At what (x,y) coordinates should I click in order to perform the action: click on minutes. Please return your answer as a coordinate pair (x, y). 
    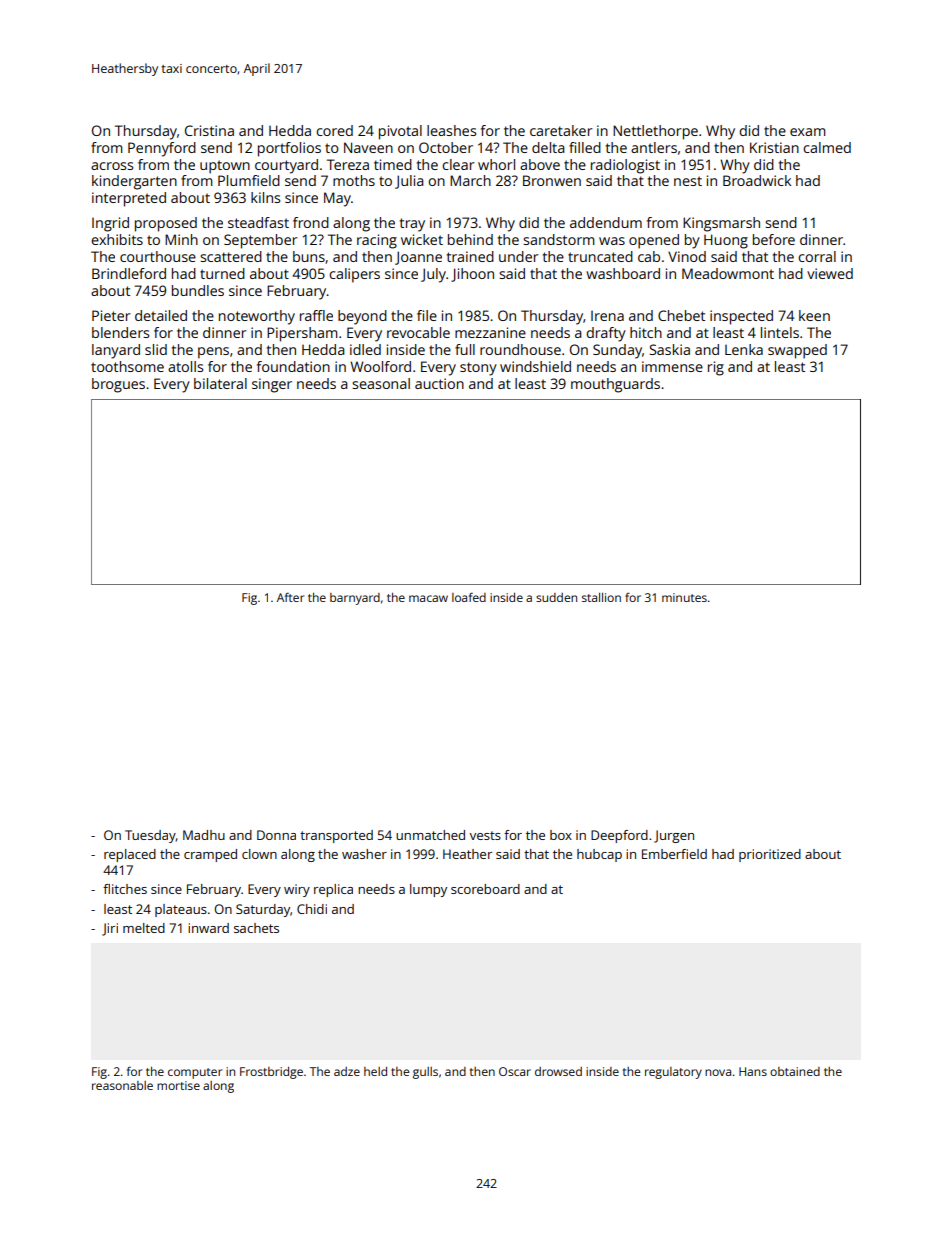
    Looking at the image, I should click on (684, 597).
